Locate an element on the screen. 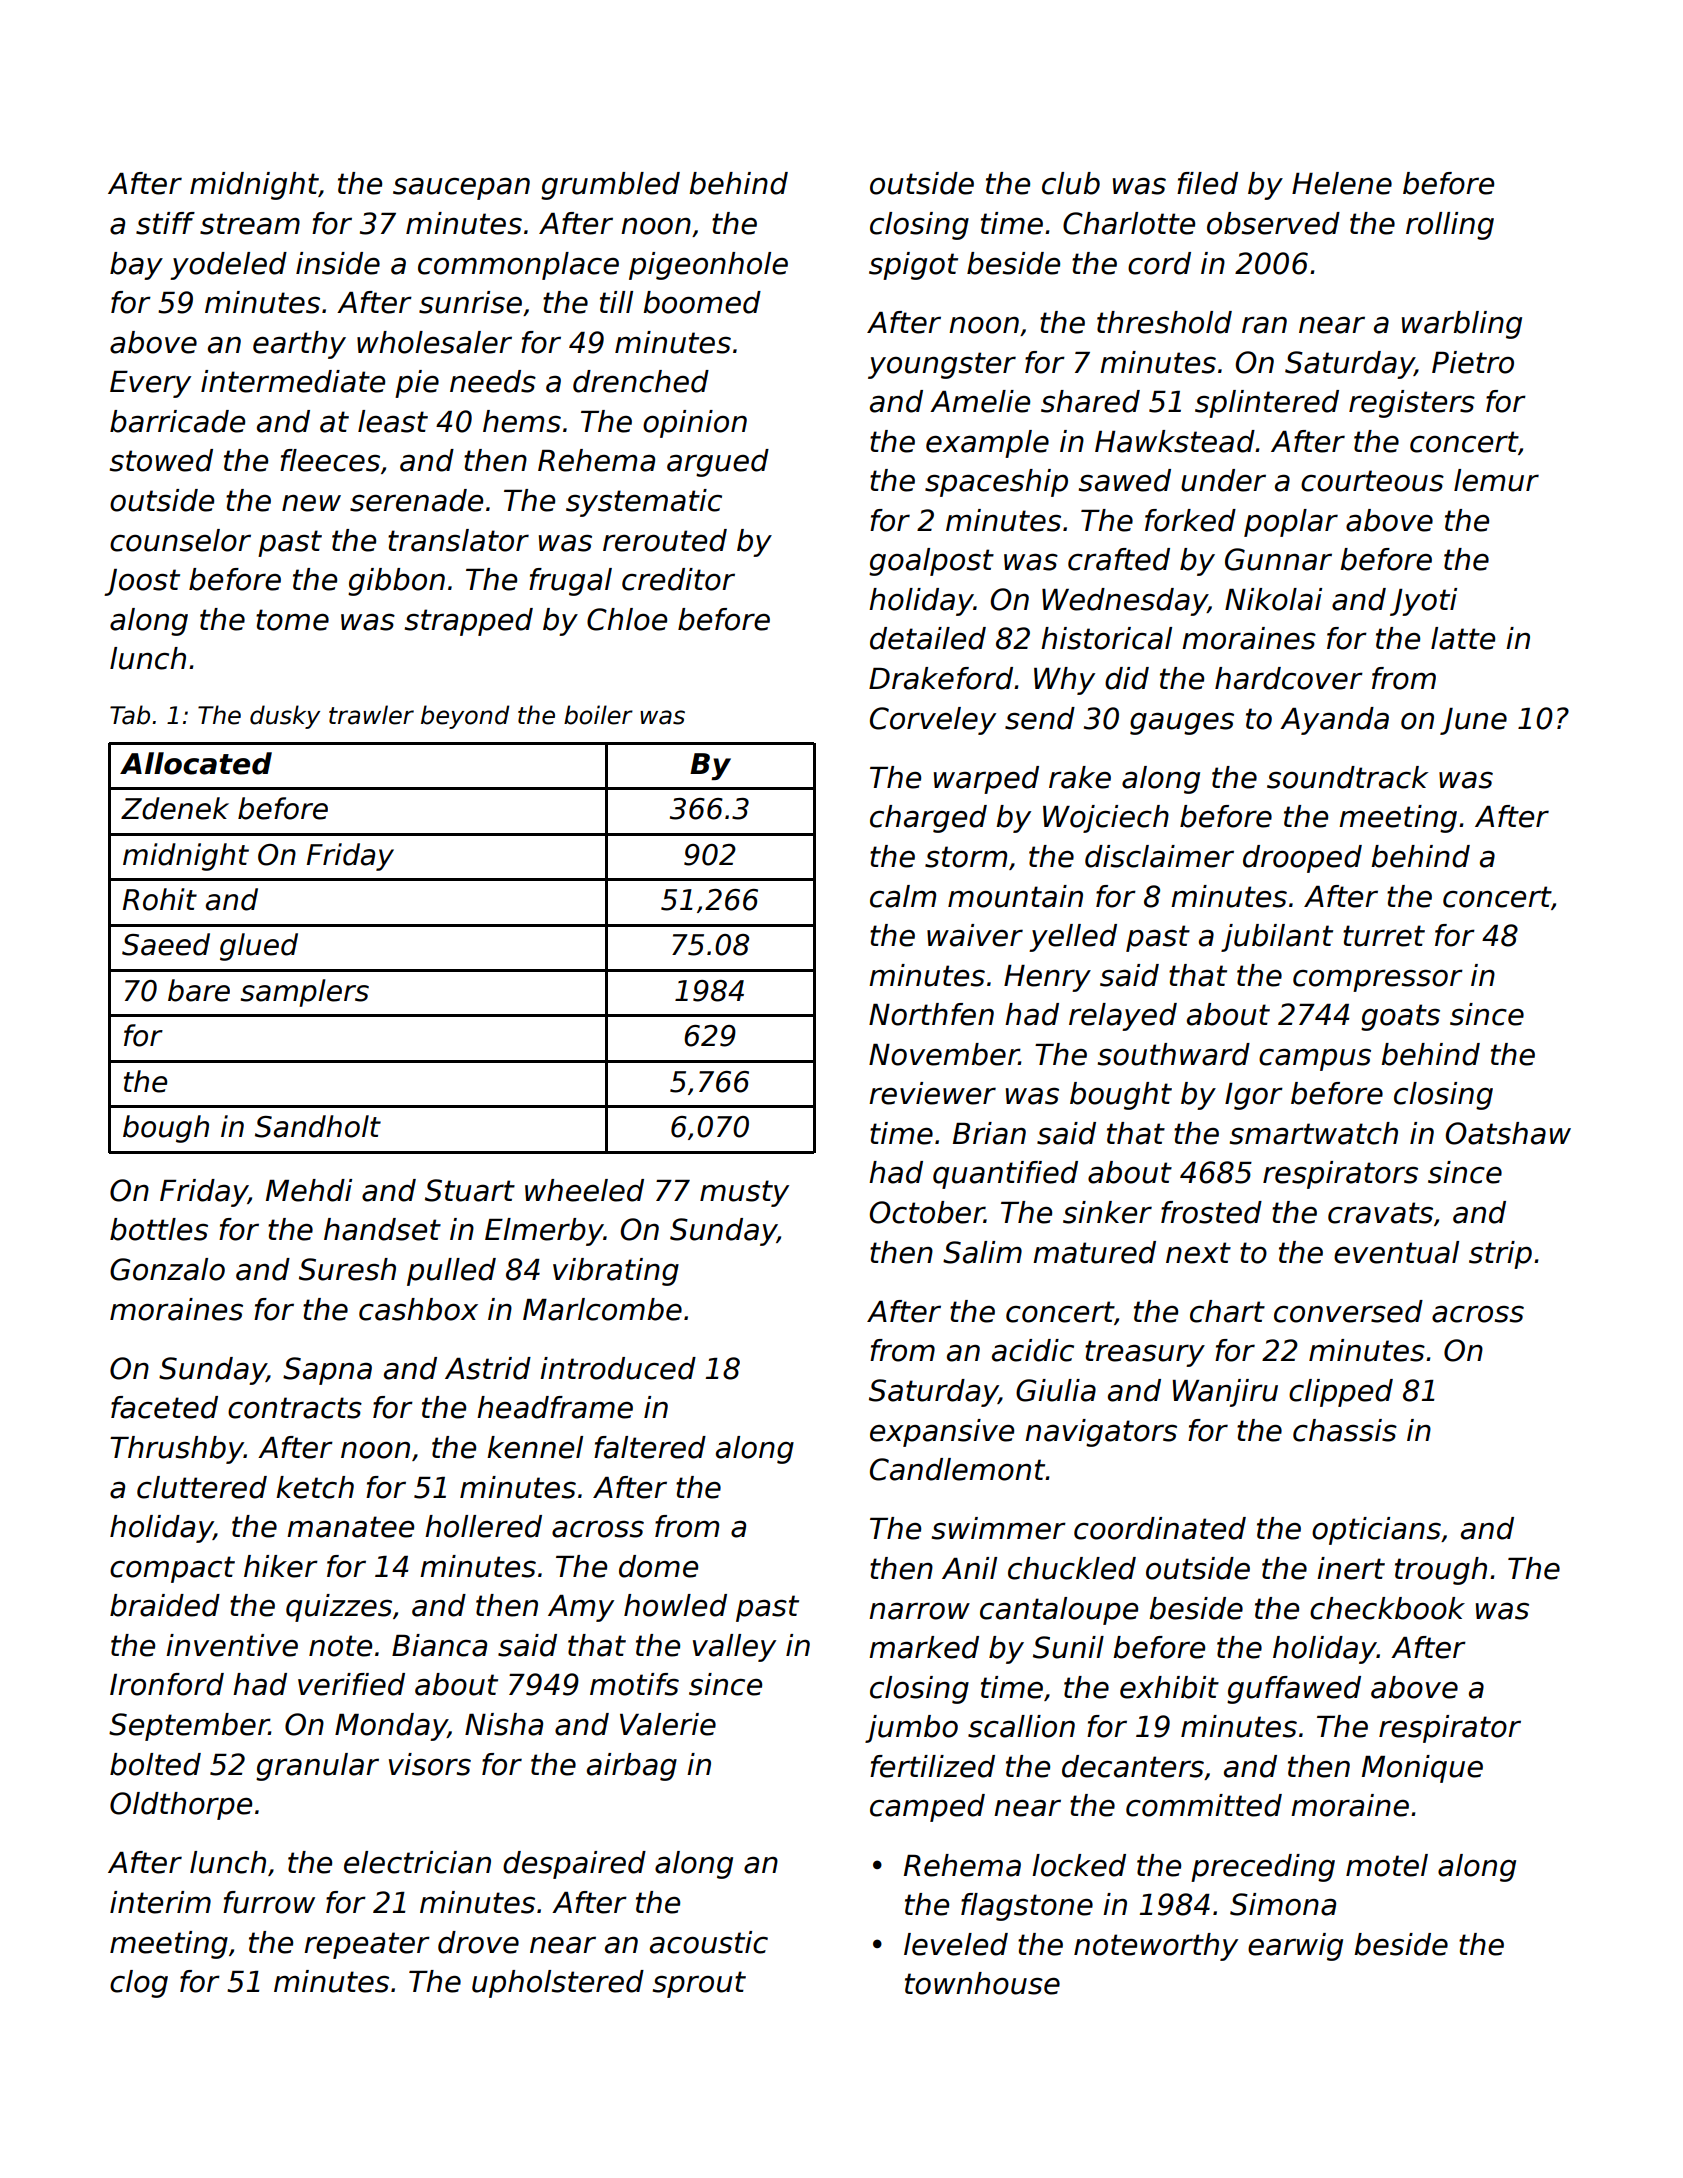 This screenshot has width=1683, height=2178. Candlemont is located at coordinates (958, 1469).
